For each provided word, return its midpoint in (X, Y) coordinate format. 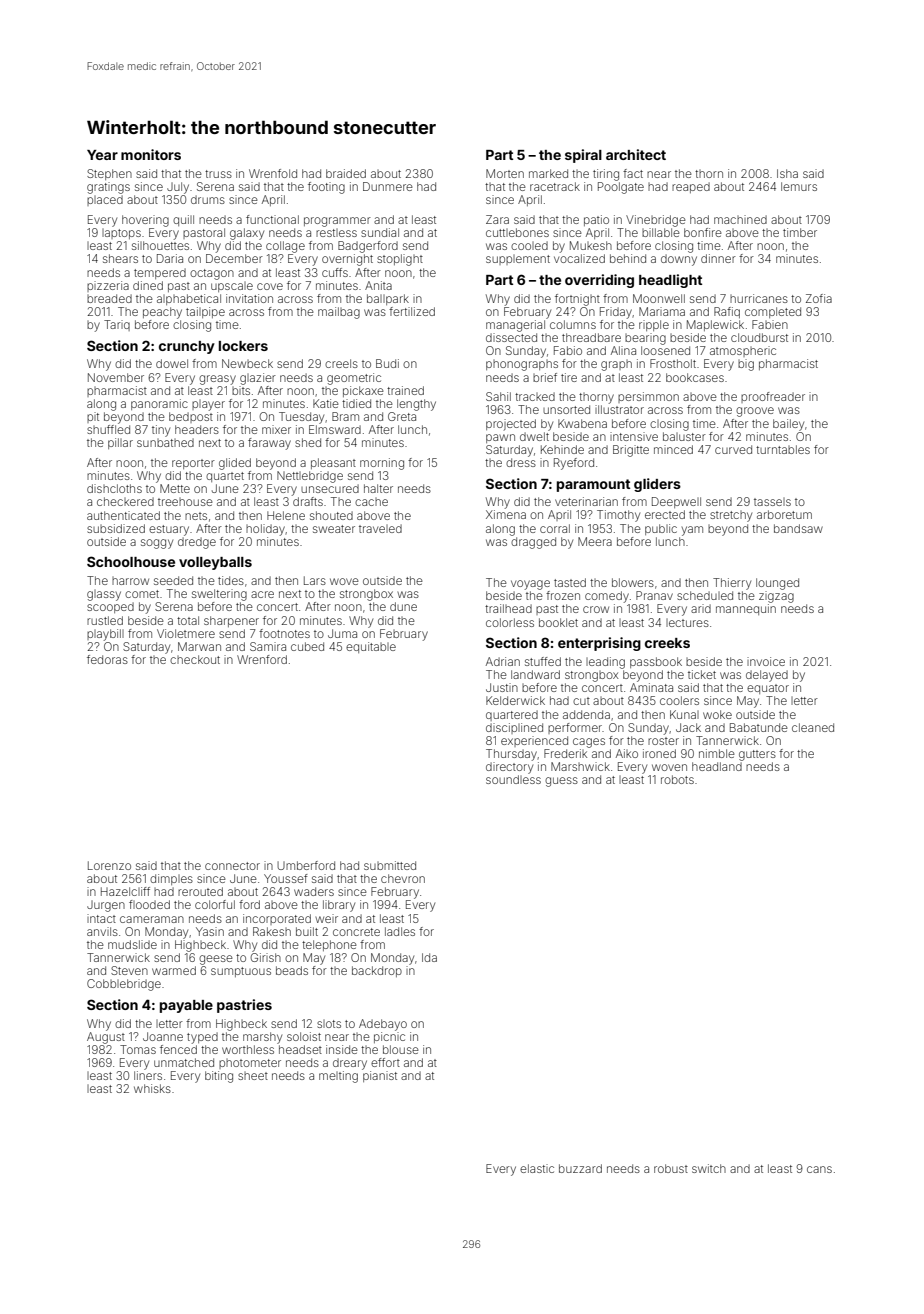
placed (105, 200)
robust (671, 1168)
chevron (403, 878)
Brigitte (631, 451)
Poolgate (621, 188)
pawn (500, 438)
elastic (537, 1168)
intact (101, 918)
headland (717, 766)
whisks (152, 1088)
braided (346, 173)
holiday (265, 530)
